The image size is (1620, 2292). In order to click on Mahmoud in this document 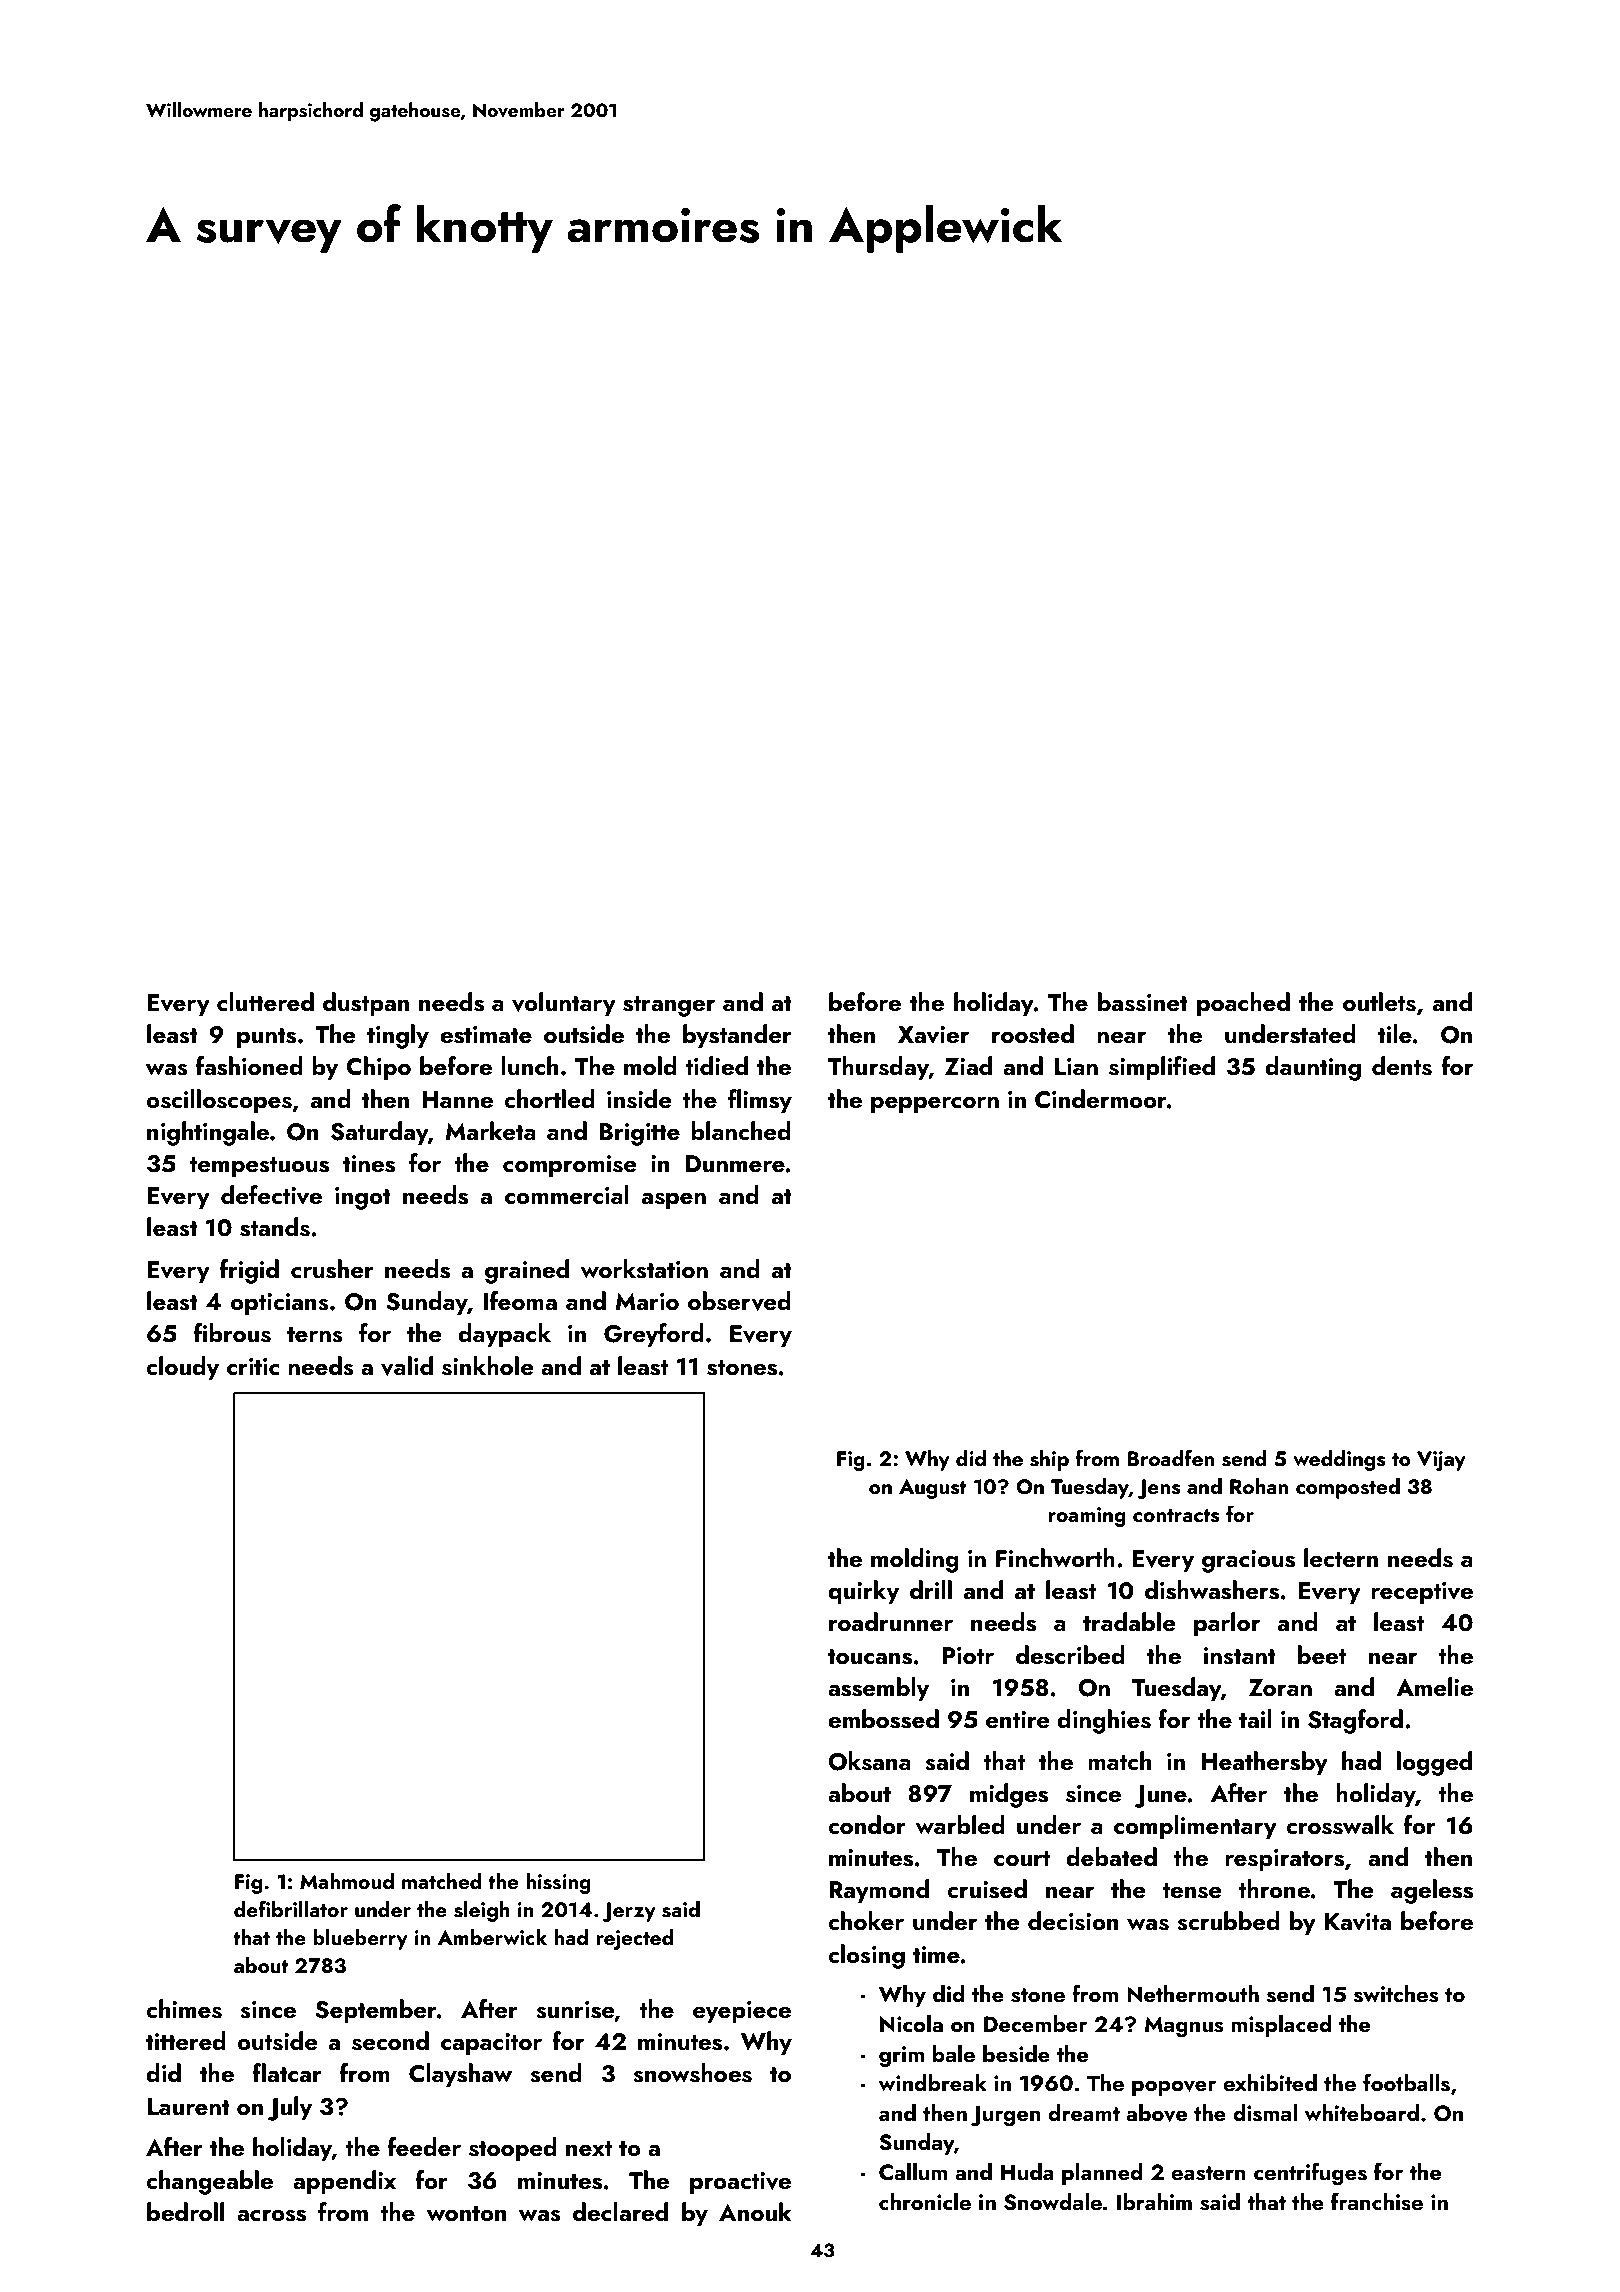, I will do `click(347, 1881)`.
